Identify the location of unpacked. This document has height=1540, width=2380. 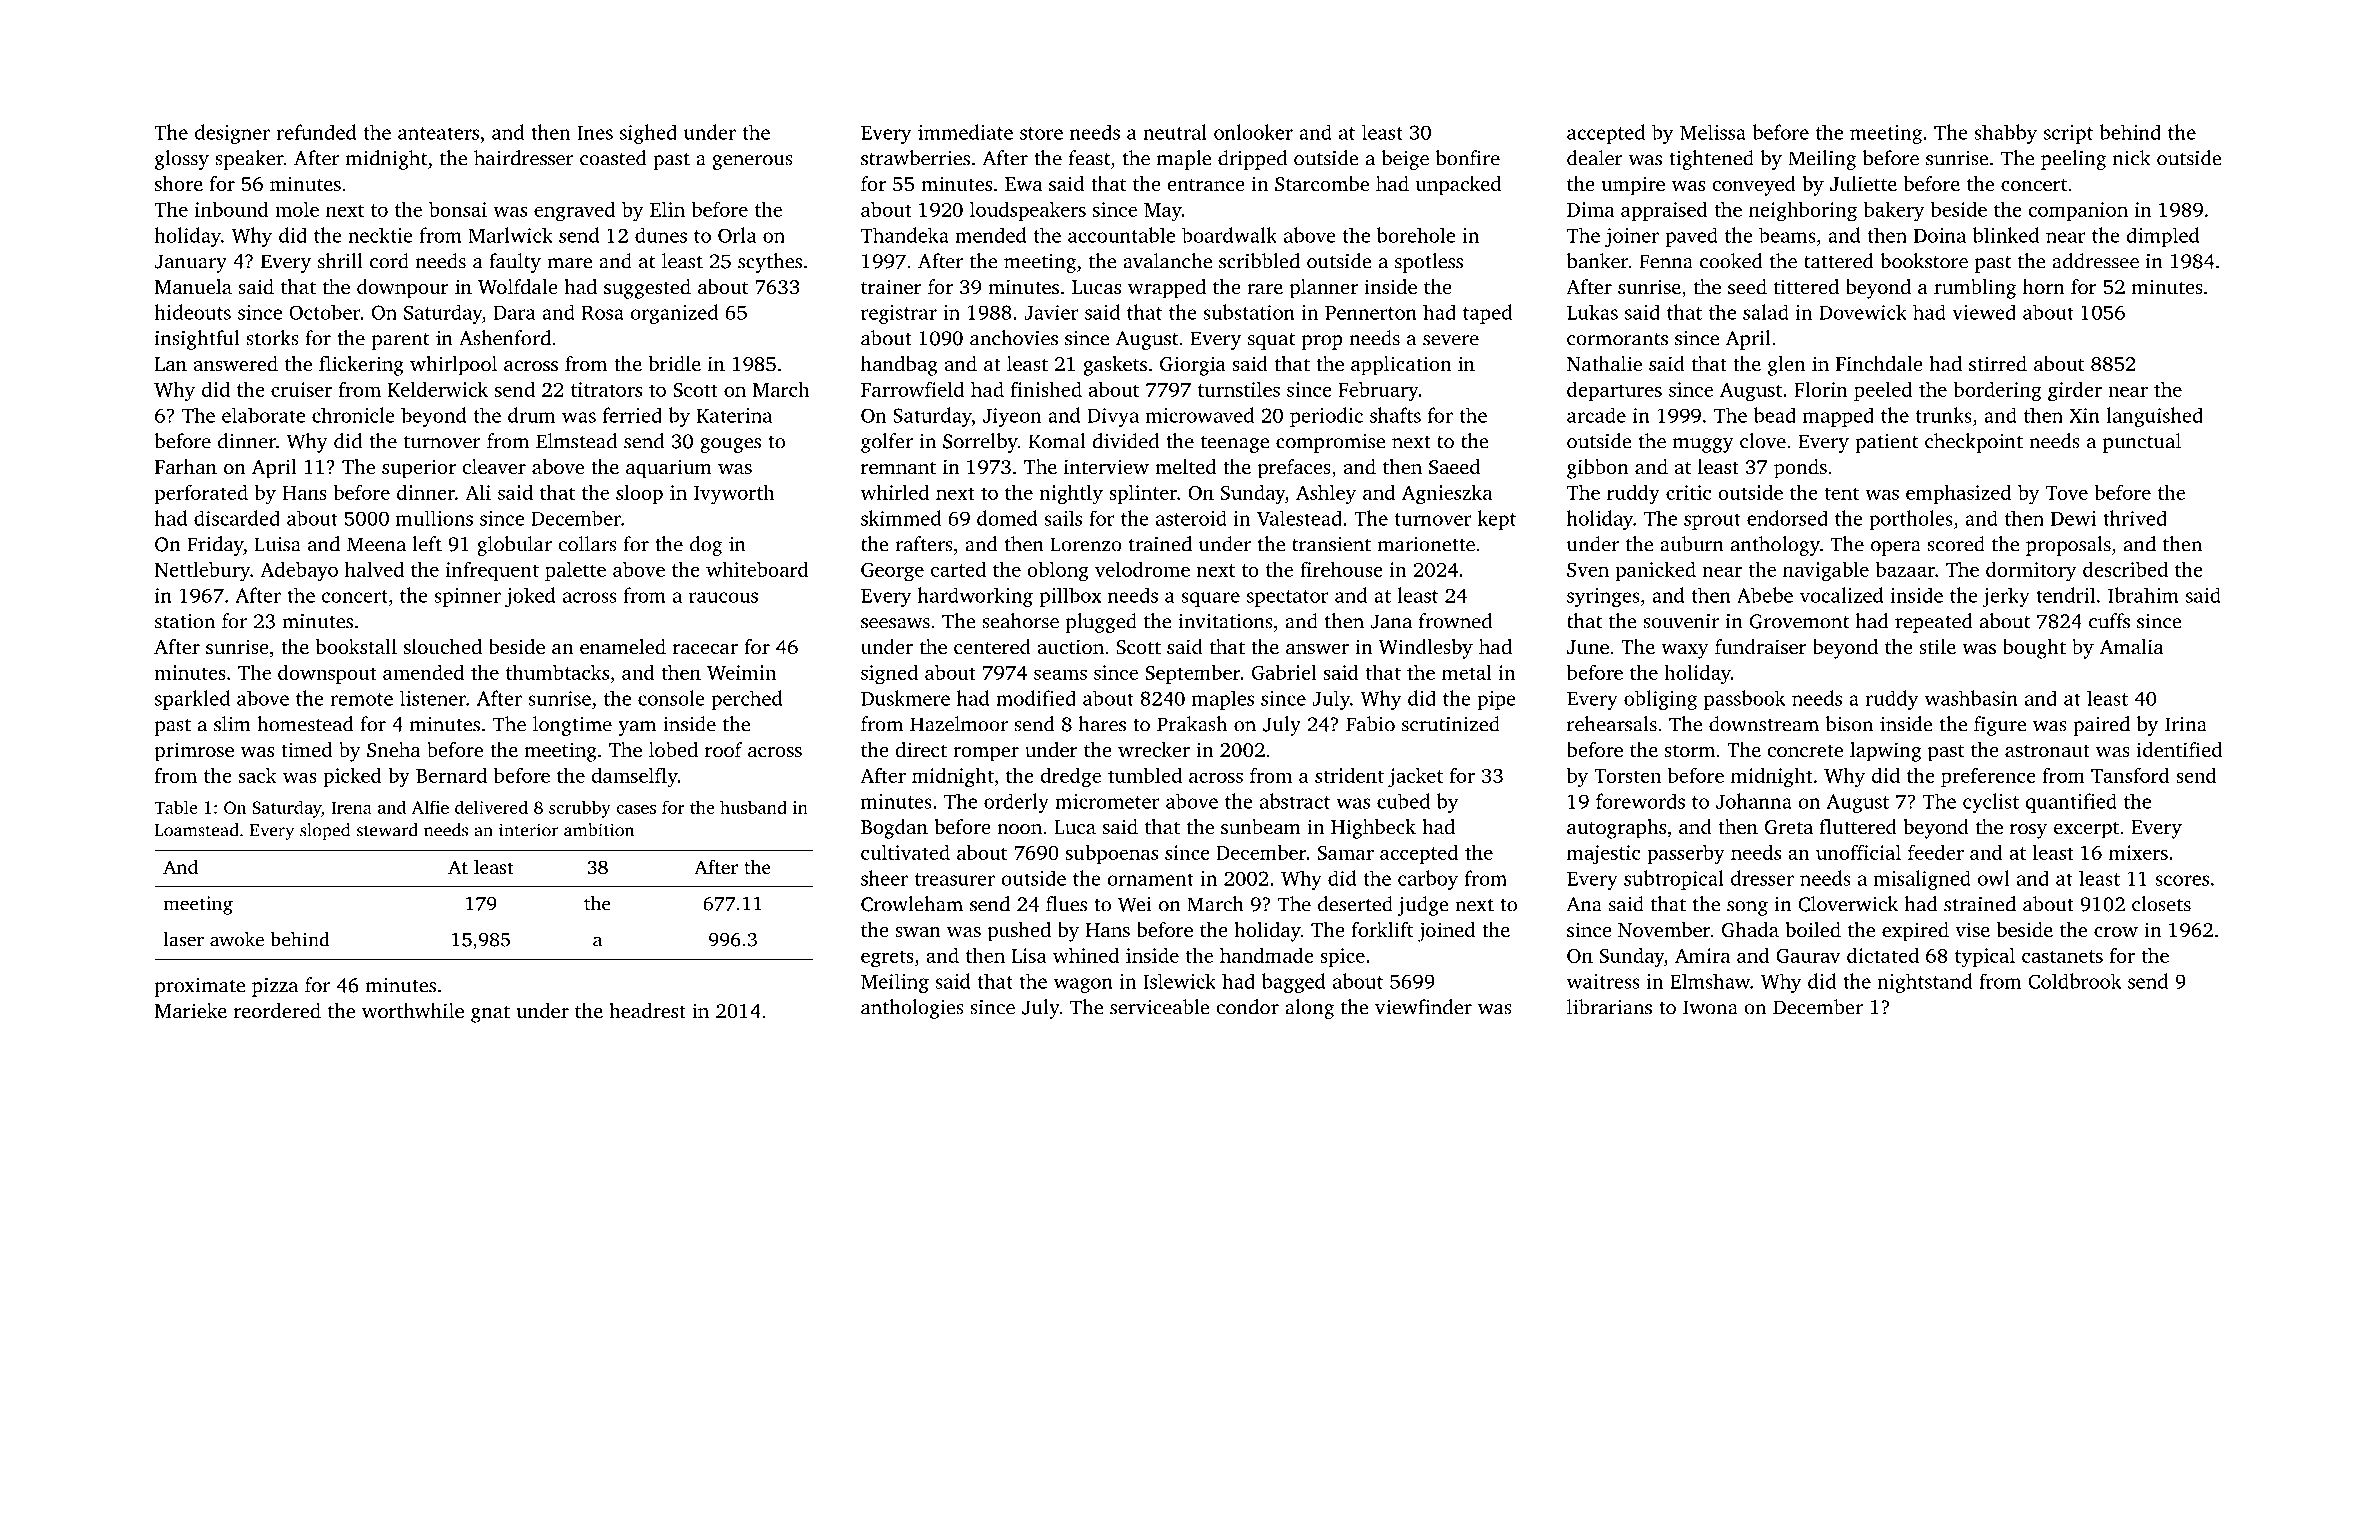
(1458, 186).
